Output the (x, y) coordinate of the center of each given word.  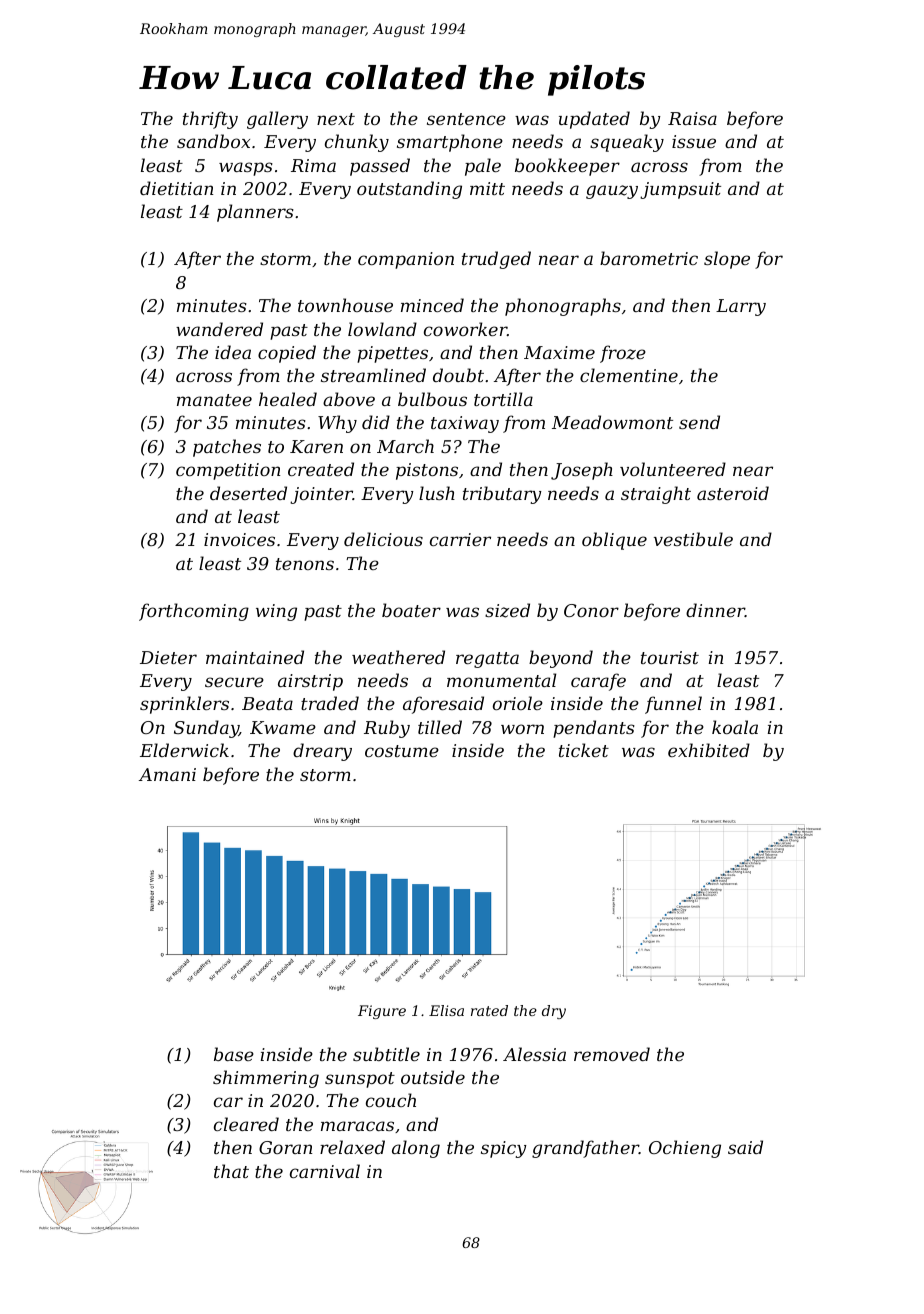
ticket (584, 750)
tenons (305, 564)
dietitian (176, 188)
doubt (458, 375)
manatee (214, 400)
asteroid (733, 493)
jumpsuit (680, 190)
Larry (741, 307)
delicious (383, 539)
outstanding (409, 190)
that (231, 1171)
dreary (322, 752)
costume (402, 751)
